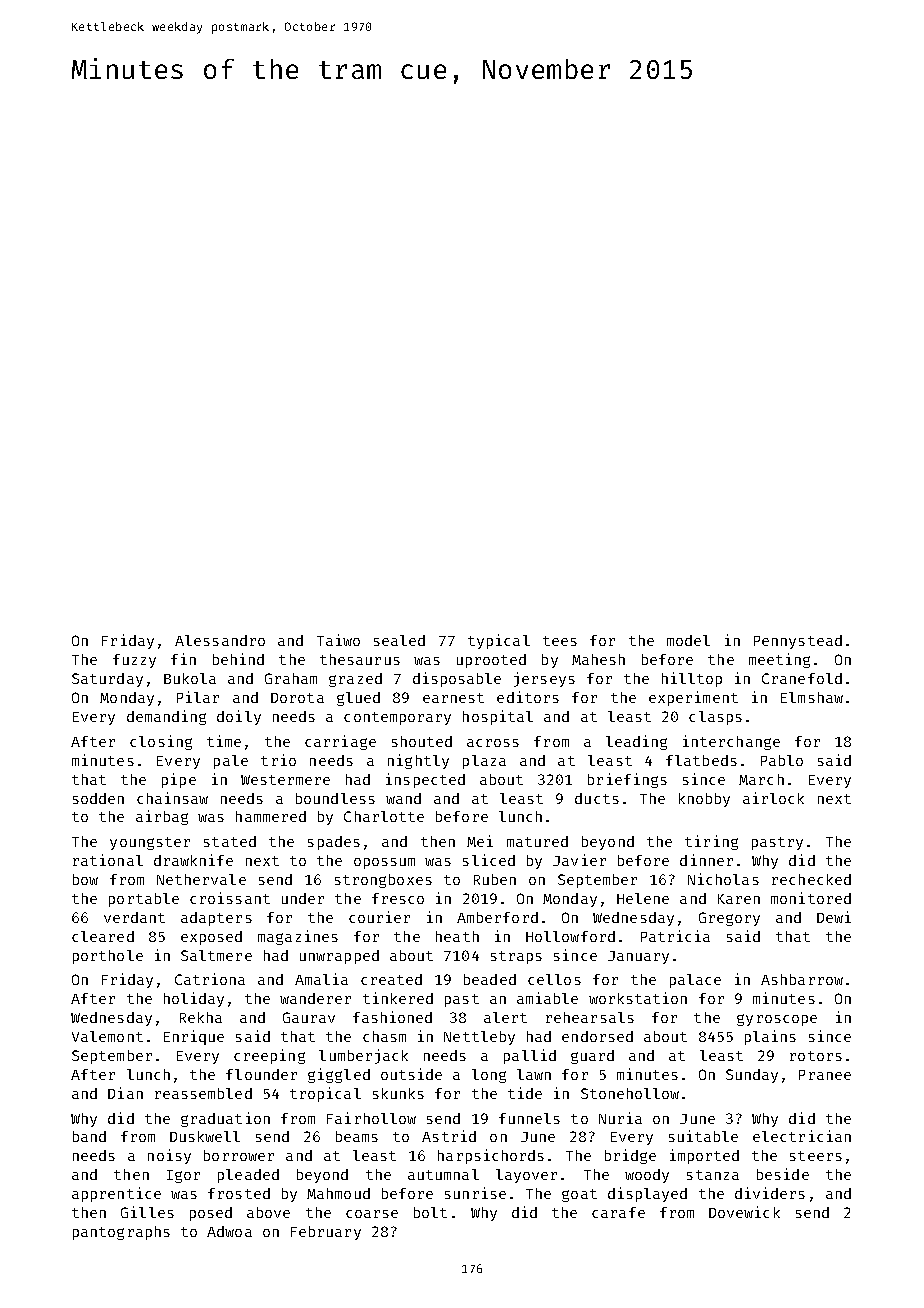  I want to click on model, so click(688, 640).
